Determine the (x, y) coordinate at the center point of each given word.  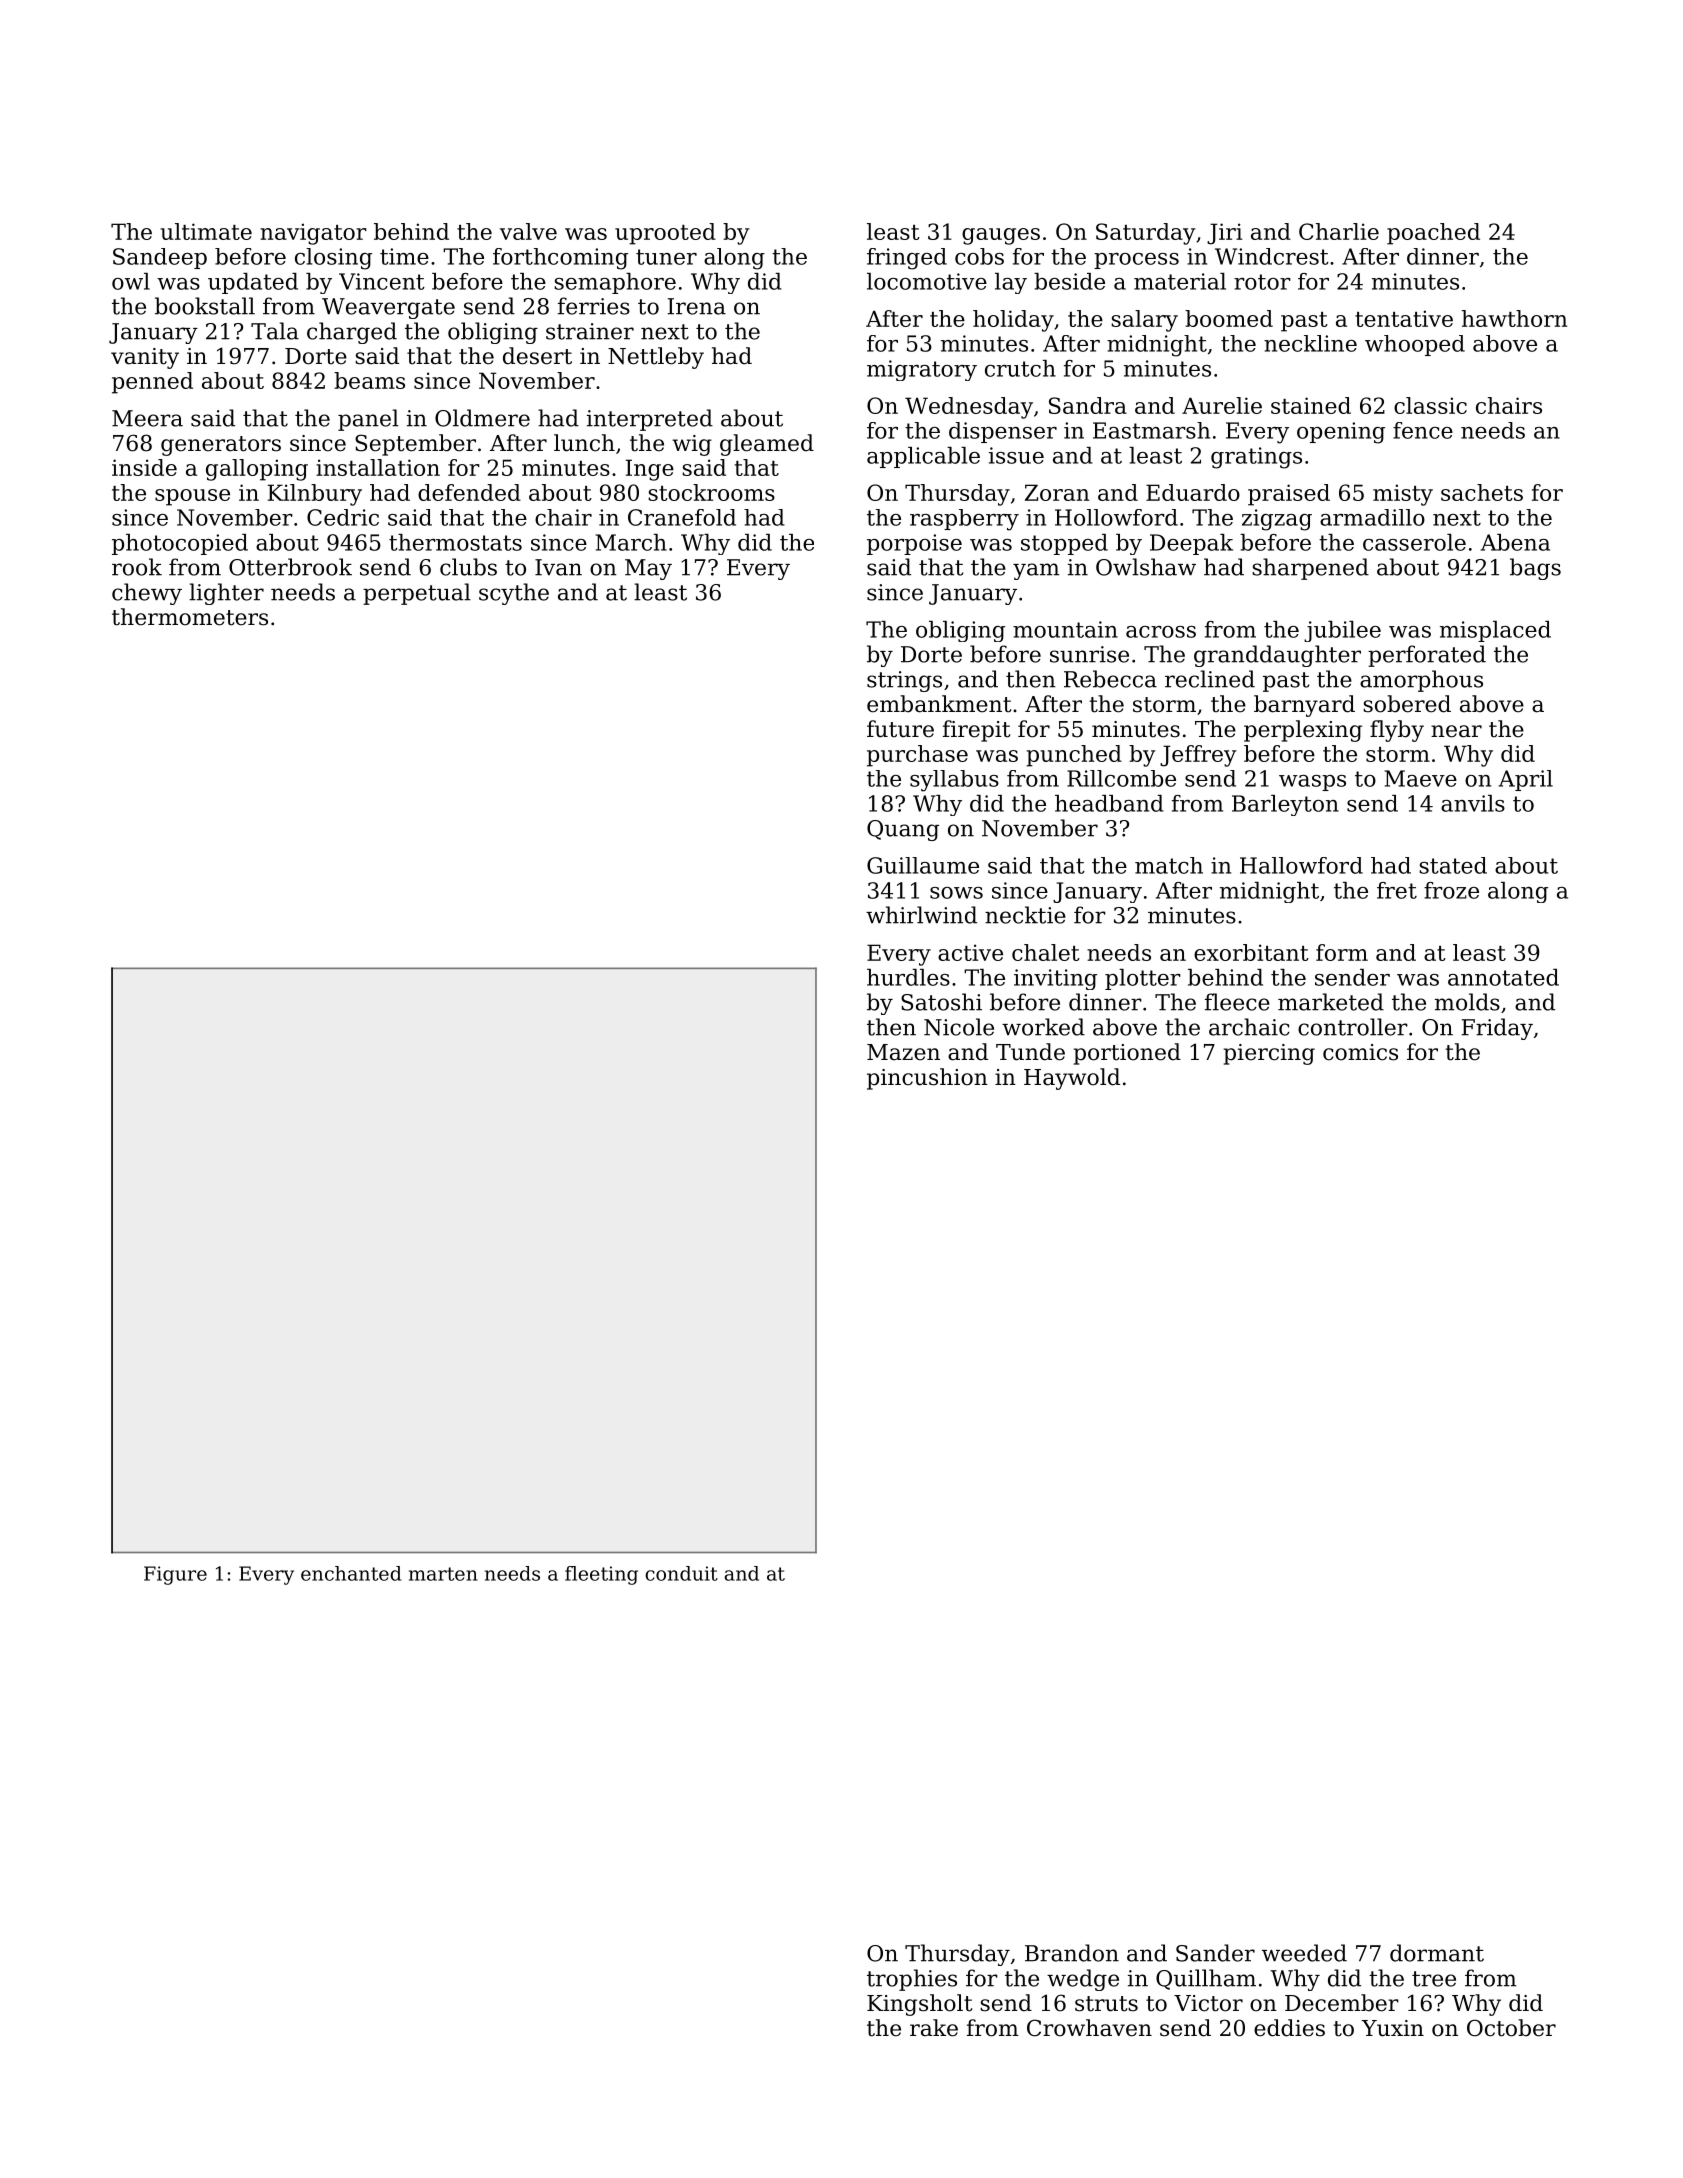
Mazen (903, 1052)
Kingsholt (919, 2005)
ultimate (206, 231)
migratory (922, 370)
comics (1360, 1052)
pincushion (927, 1079)
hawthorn (1514, 318)
